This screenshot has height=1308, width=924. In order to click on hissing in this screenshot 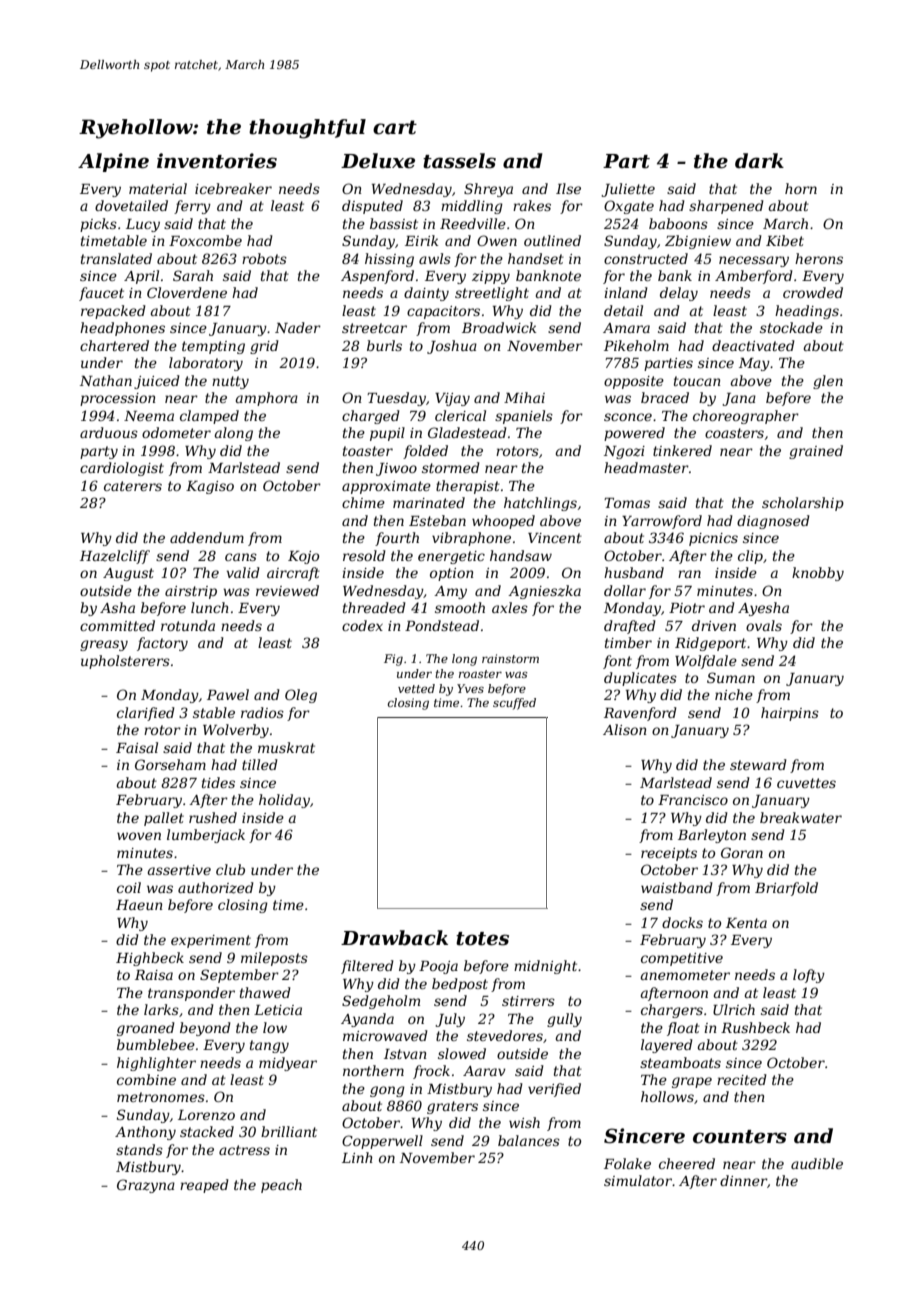, I will do `click(389, 260)`.
